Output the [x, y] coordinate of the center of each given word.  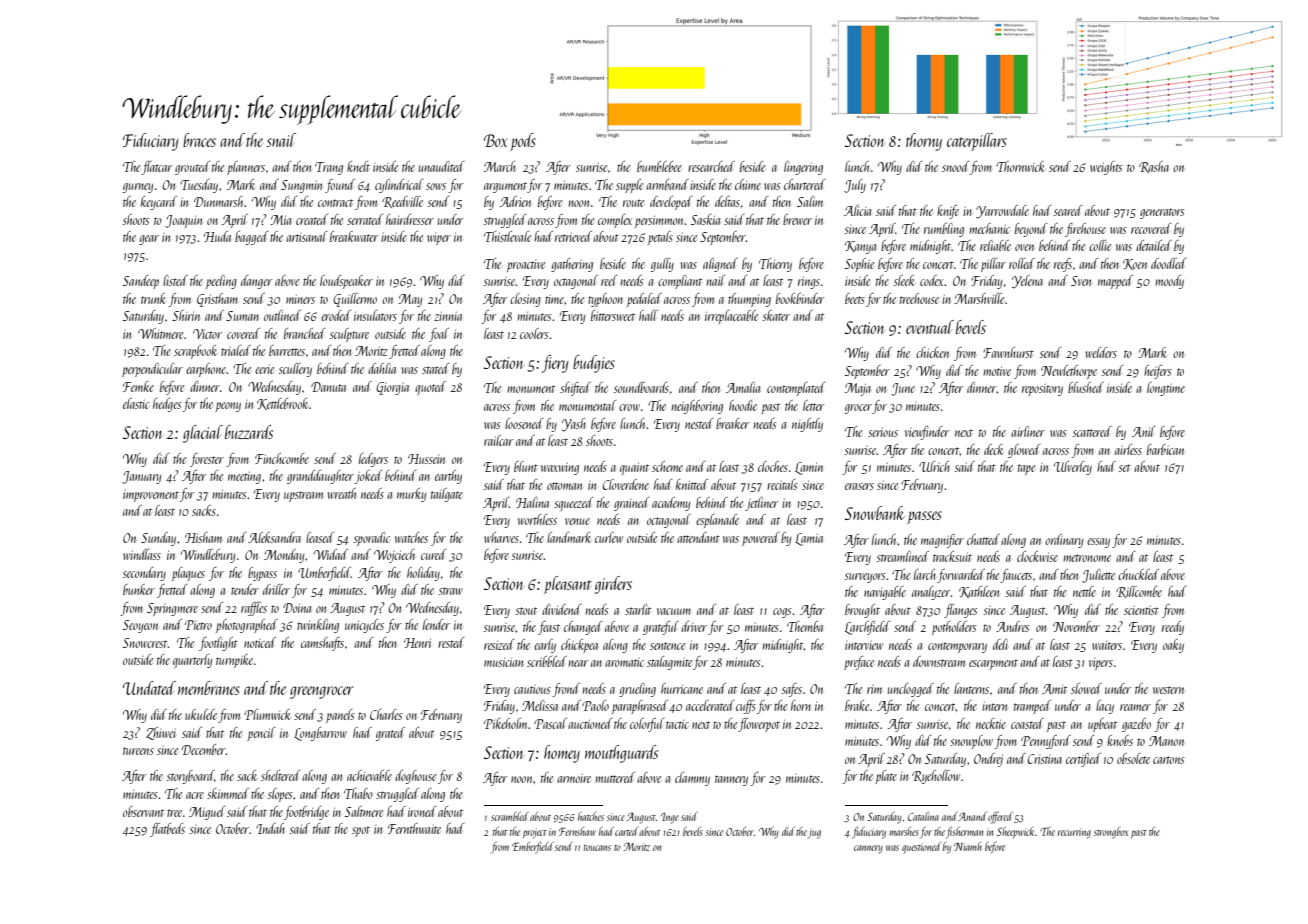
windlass [142, 554]
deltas [727, 201]
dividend [562, 609]
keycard [159, 203]
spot [361, 832]
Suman [242, 316]
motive [997, 371]
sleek [904, 280]
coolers [534, 333]
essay [1098, 543]
